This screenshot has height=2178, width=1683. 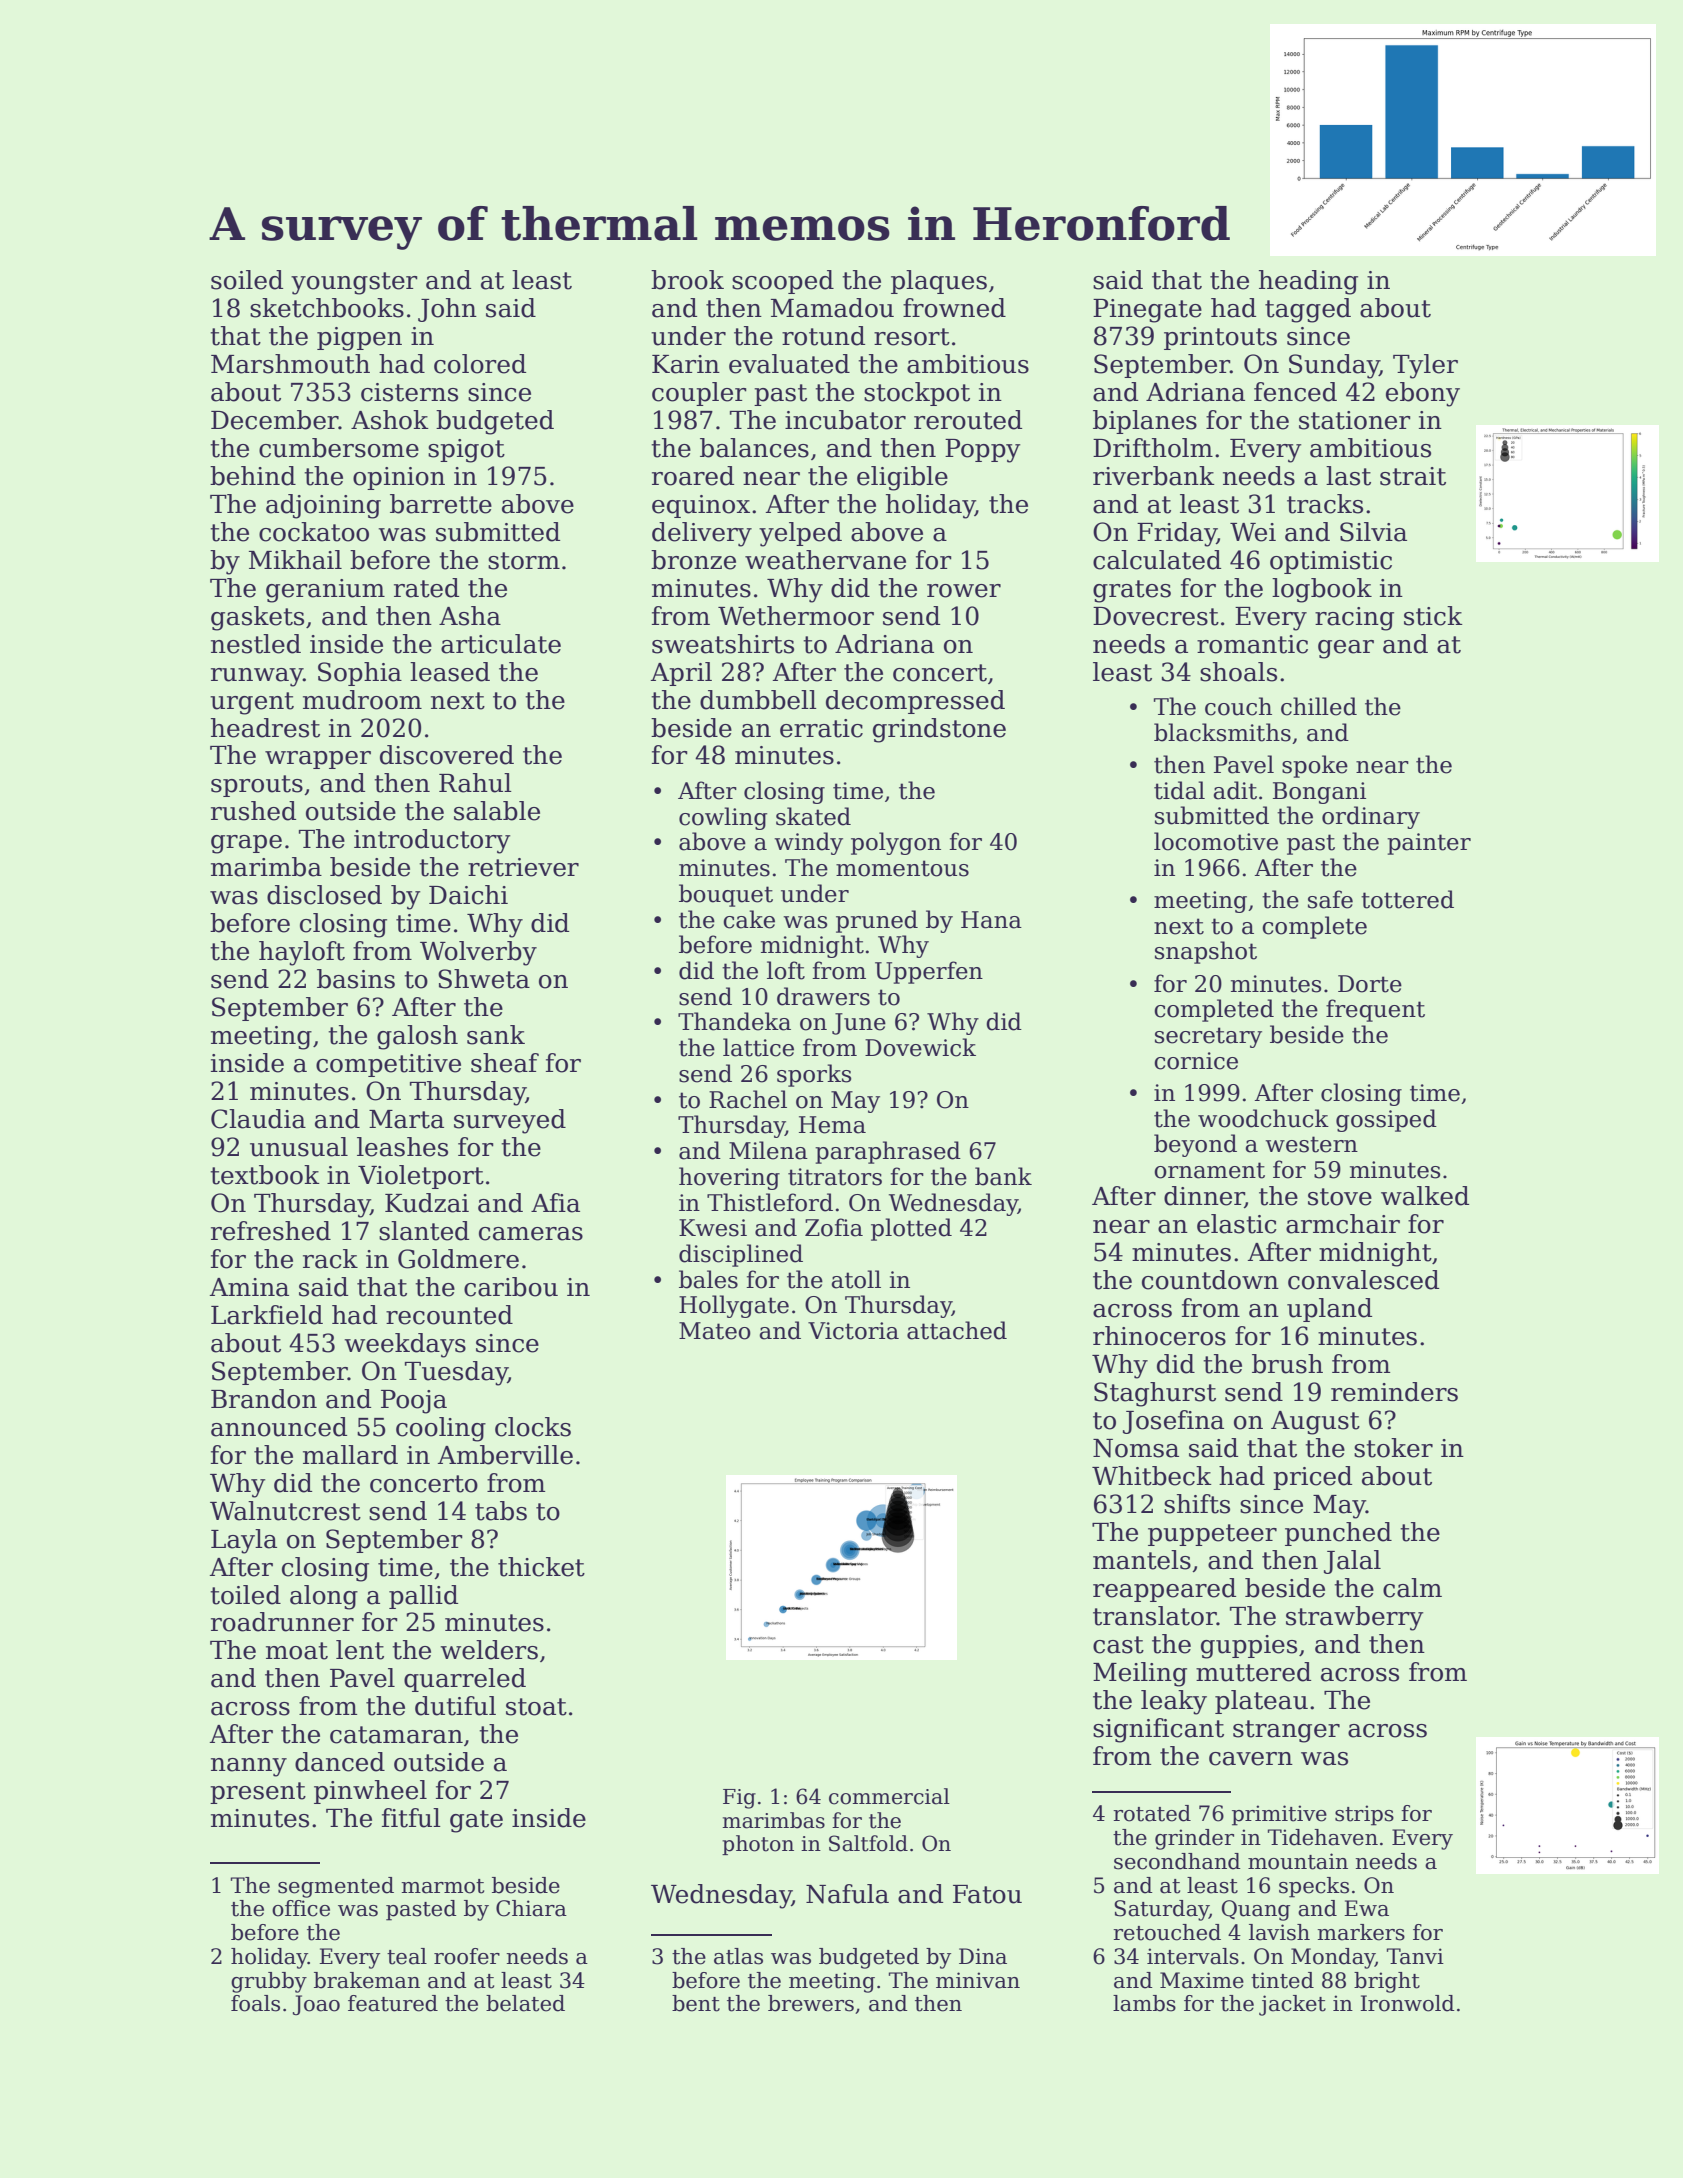 I want to click on decompressed, so click(x=915, y=702).
